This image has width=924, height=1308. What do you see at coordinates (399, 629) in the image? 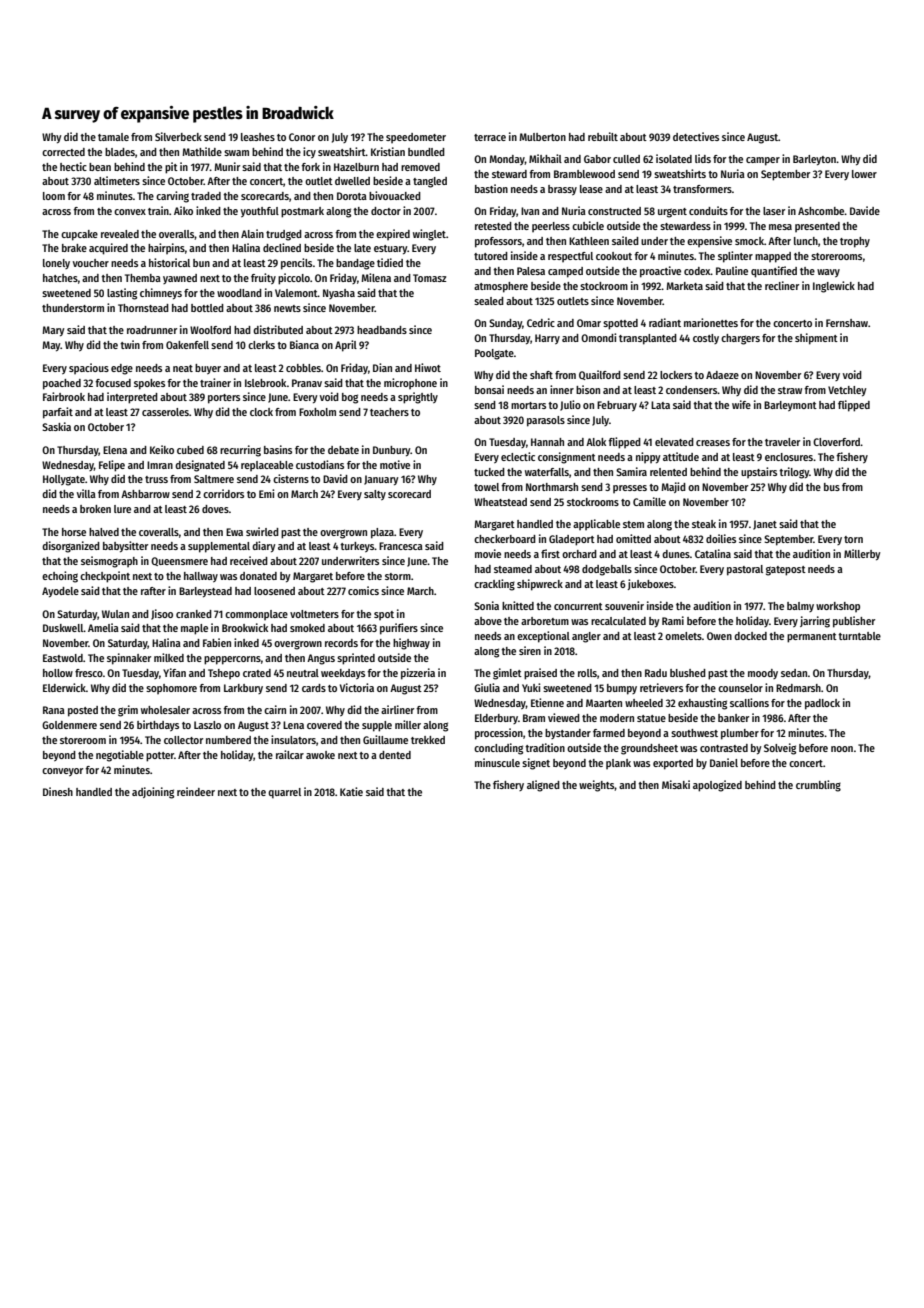
I see `purifiers` at bounding box center [399, 629].
